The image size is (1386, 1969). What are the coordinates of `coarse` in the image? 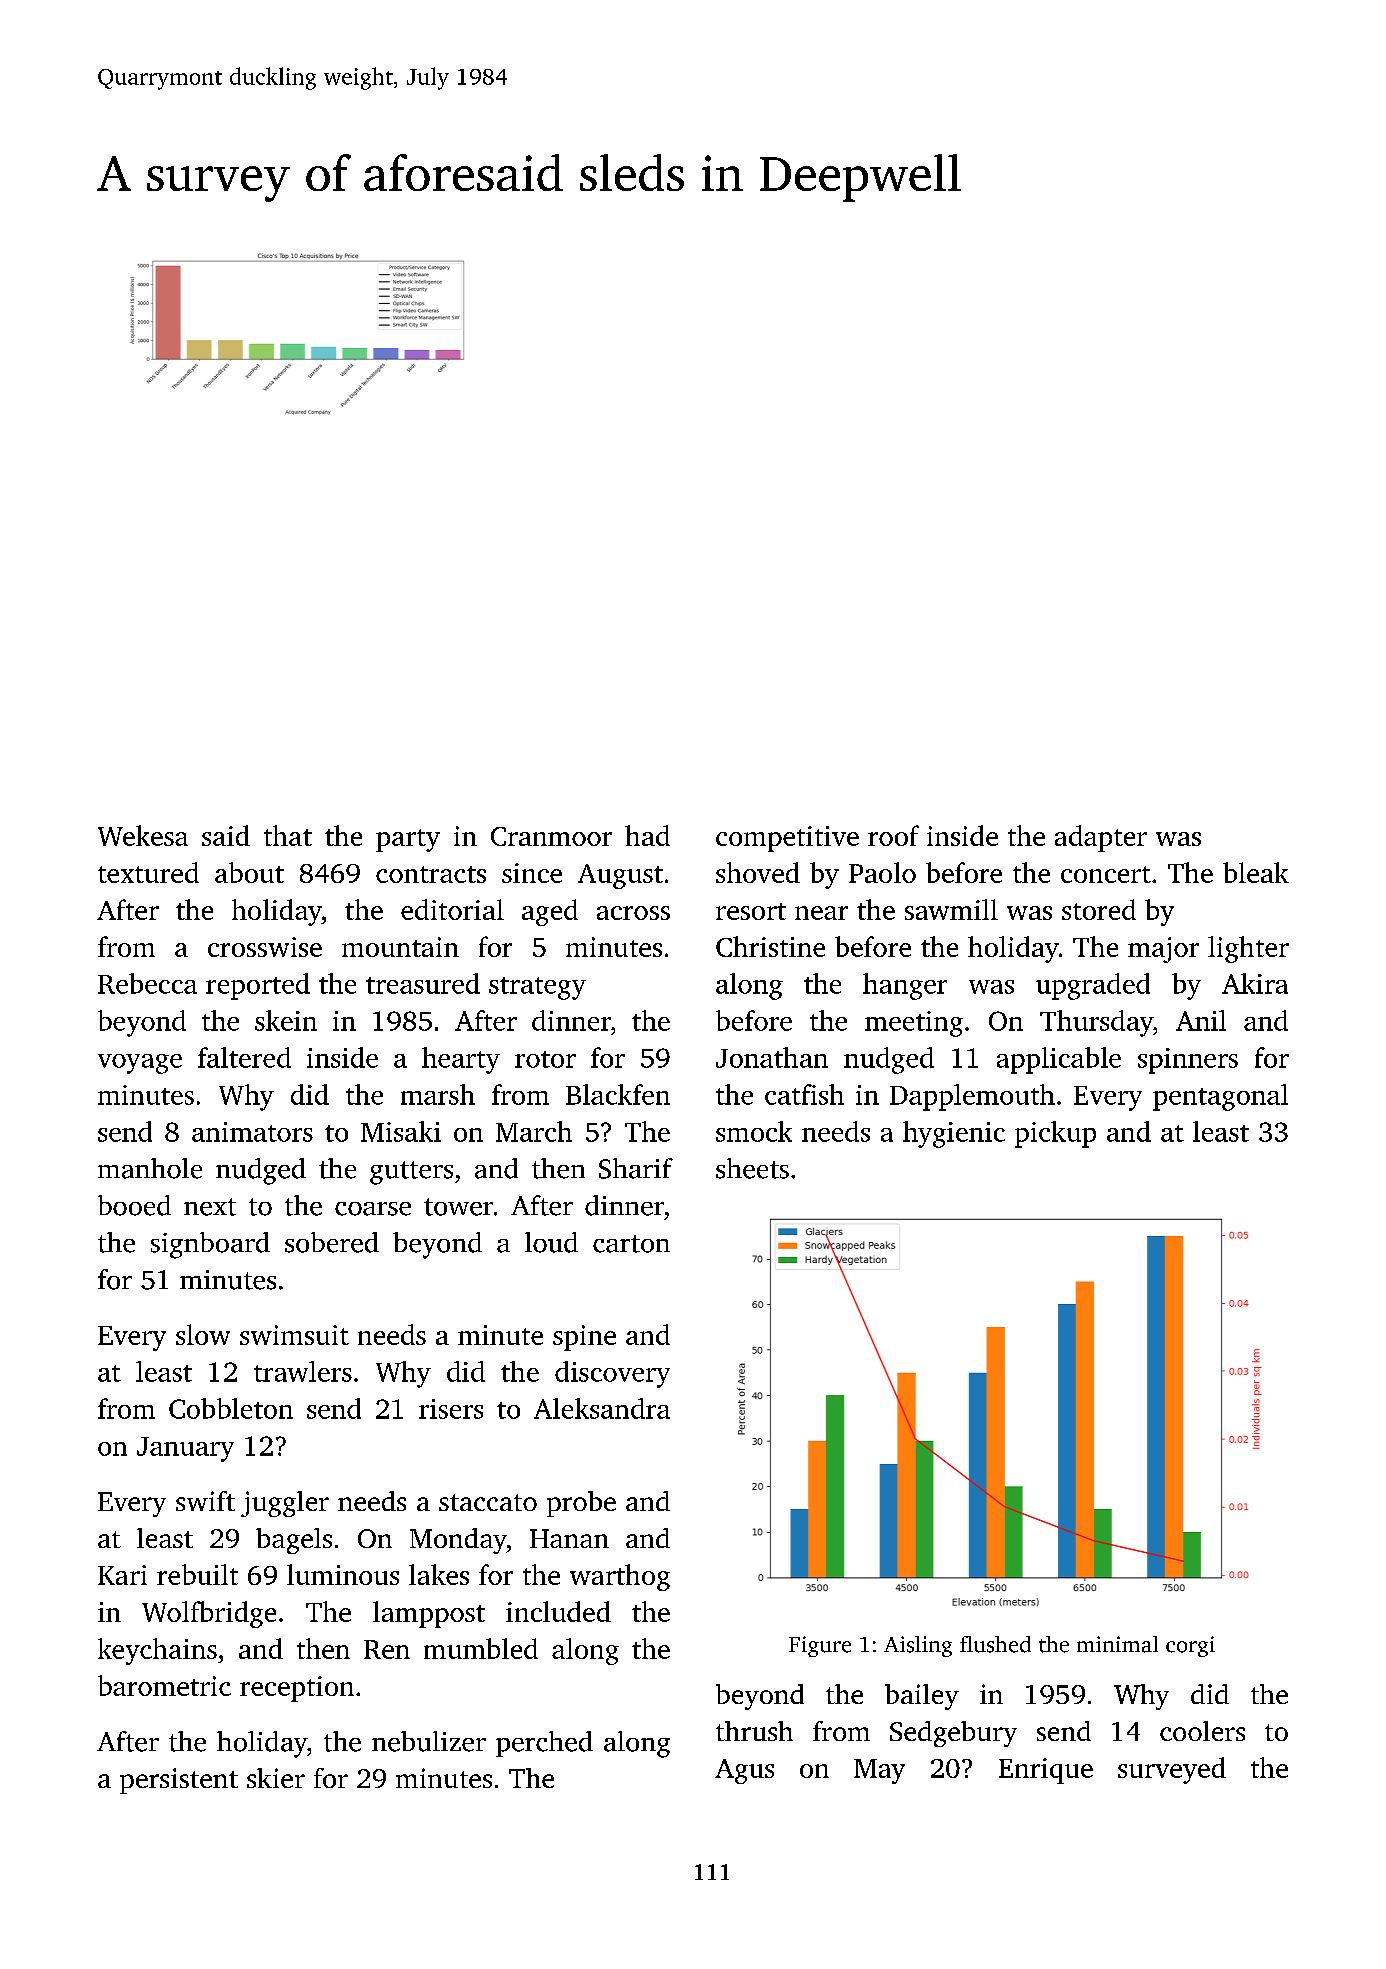 It's located at (373, 1209).
